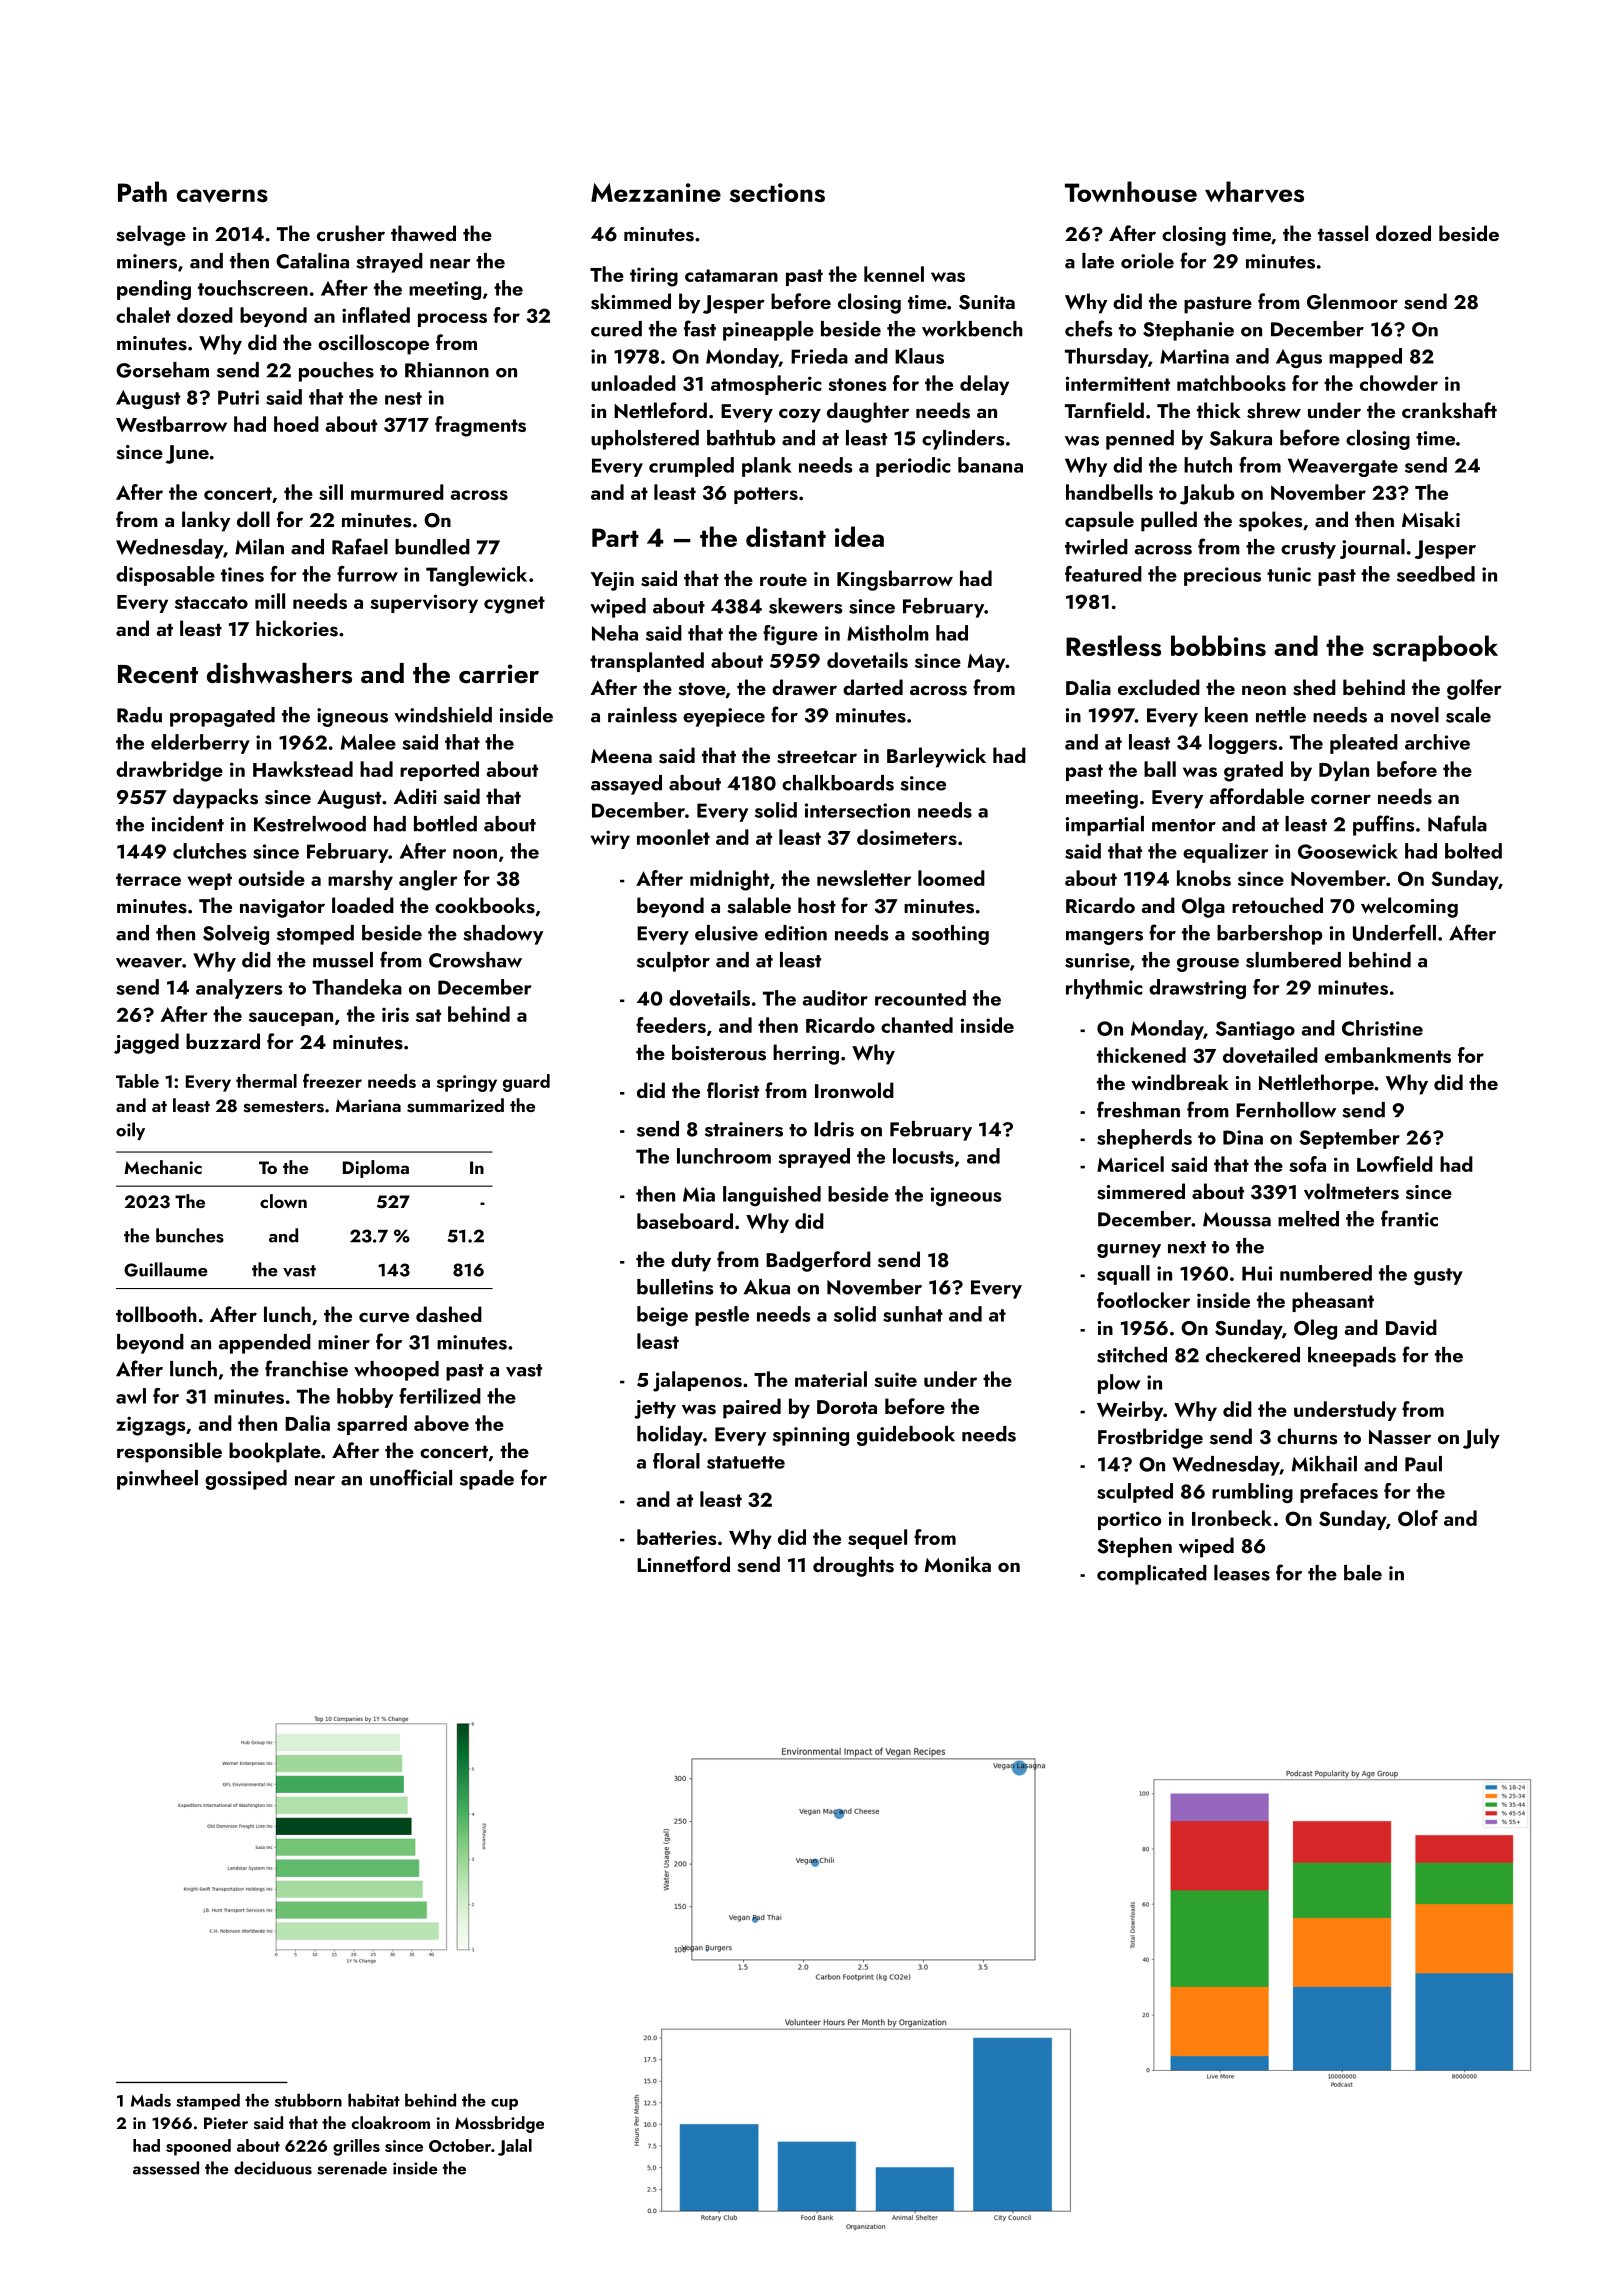  I want to click on Mads, so click(151, 2100).
